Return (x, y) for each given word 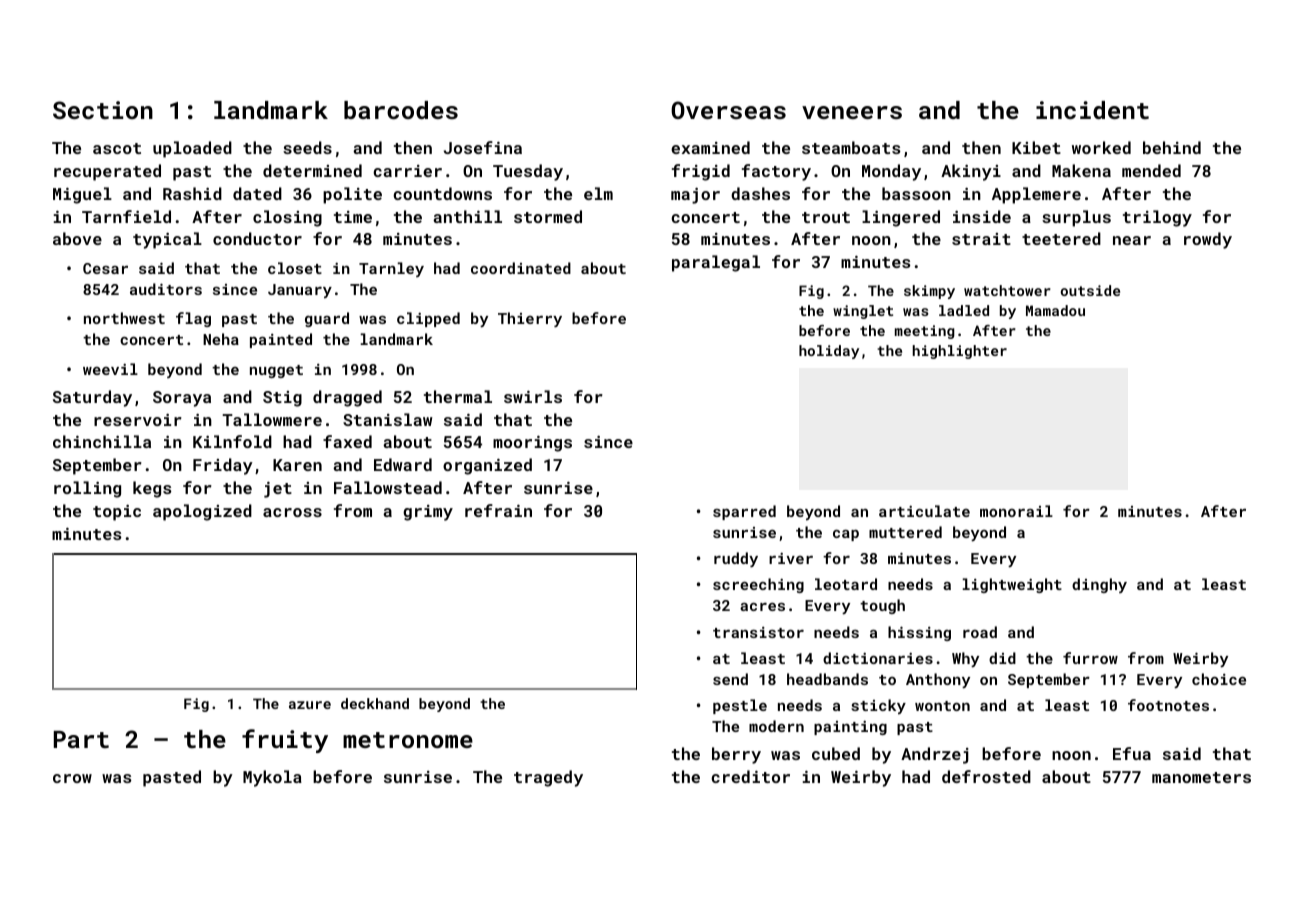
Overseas (728, 110)
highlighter (960, 352)
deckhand (375, 703)
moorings (532, 444)
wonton (942, 706)
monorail (1016, 511)
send (730, 679)
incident (1092, 110)
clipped (428, 319)
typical (167, 240)
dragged (347, 398)
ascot (117, 148)
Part (81, 739)
